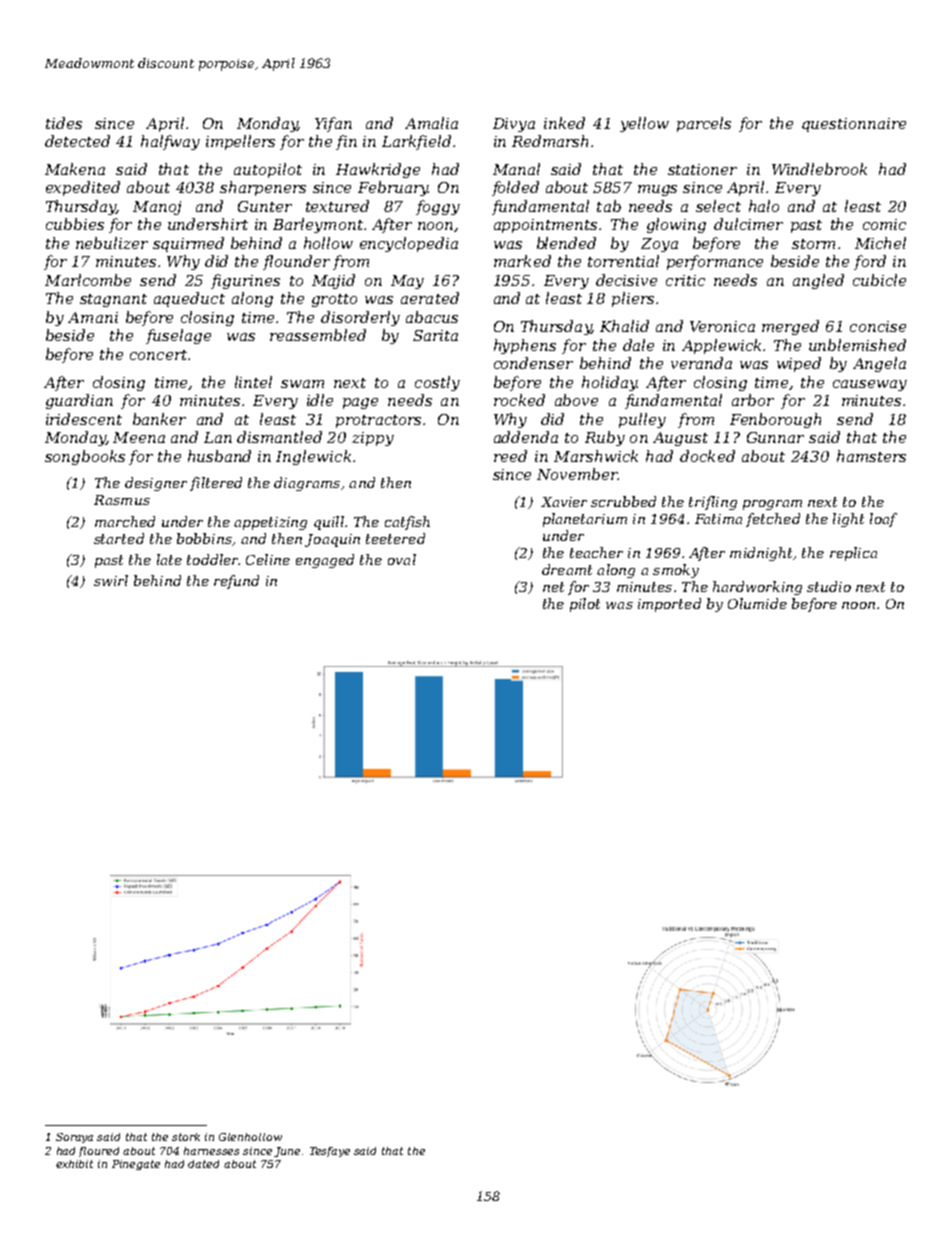  I want to click on stork, so click(186, 1137).
